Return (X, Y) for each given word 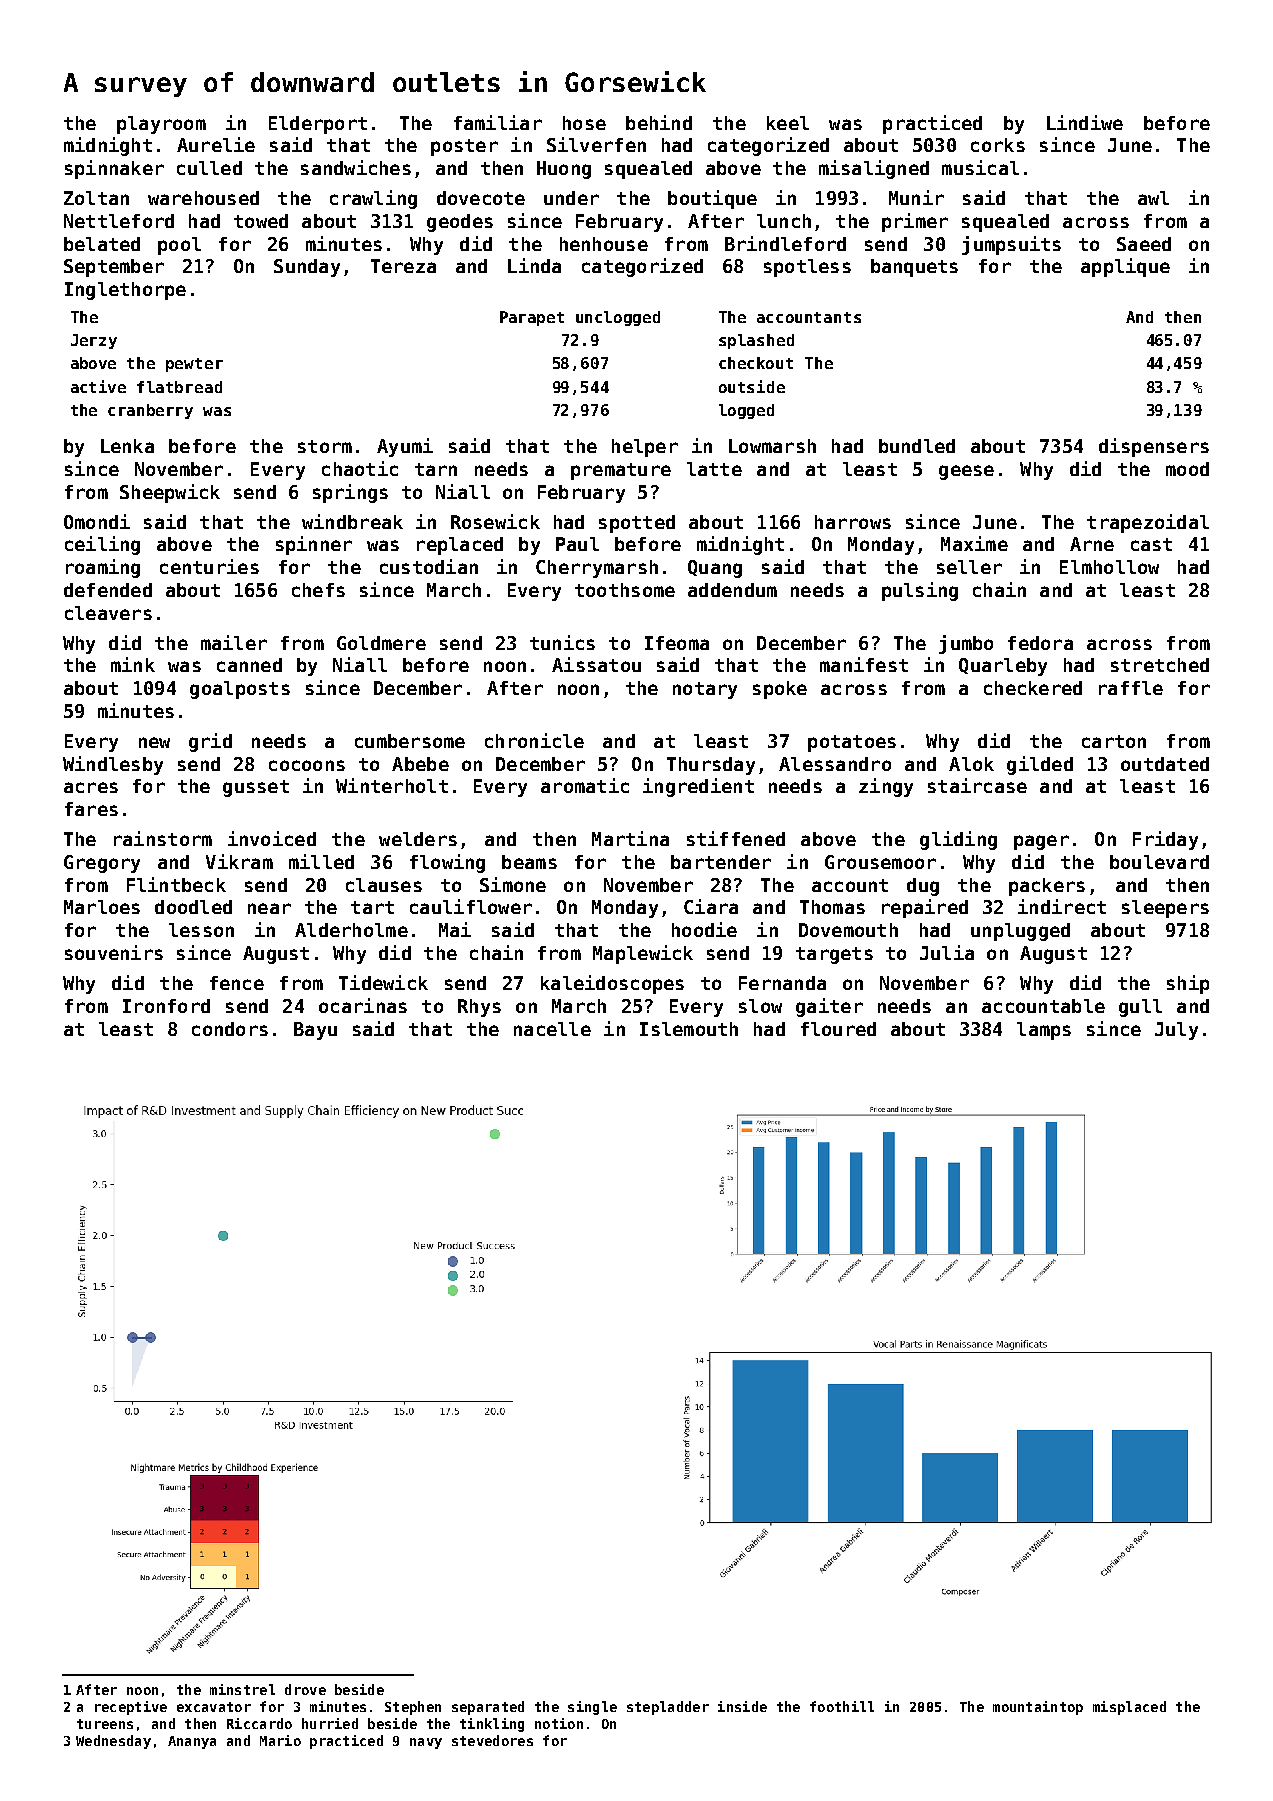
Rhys (479, 1008)
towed (261, 221)
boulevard (1159, 862)
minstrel (242, 1689)
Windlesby (113, 765)
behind (659, 122)
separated (488, 1708)
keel (788, 123)
